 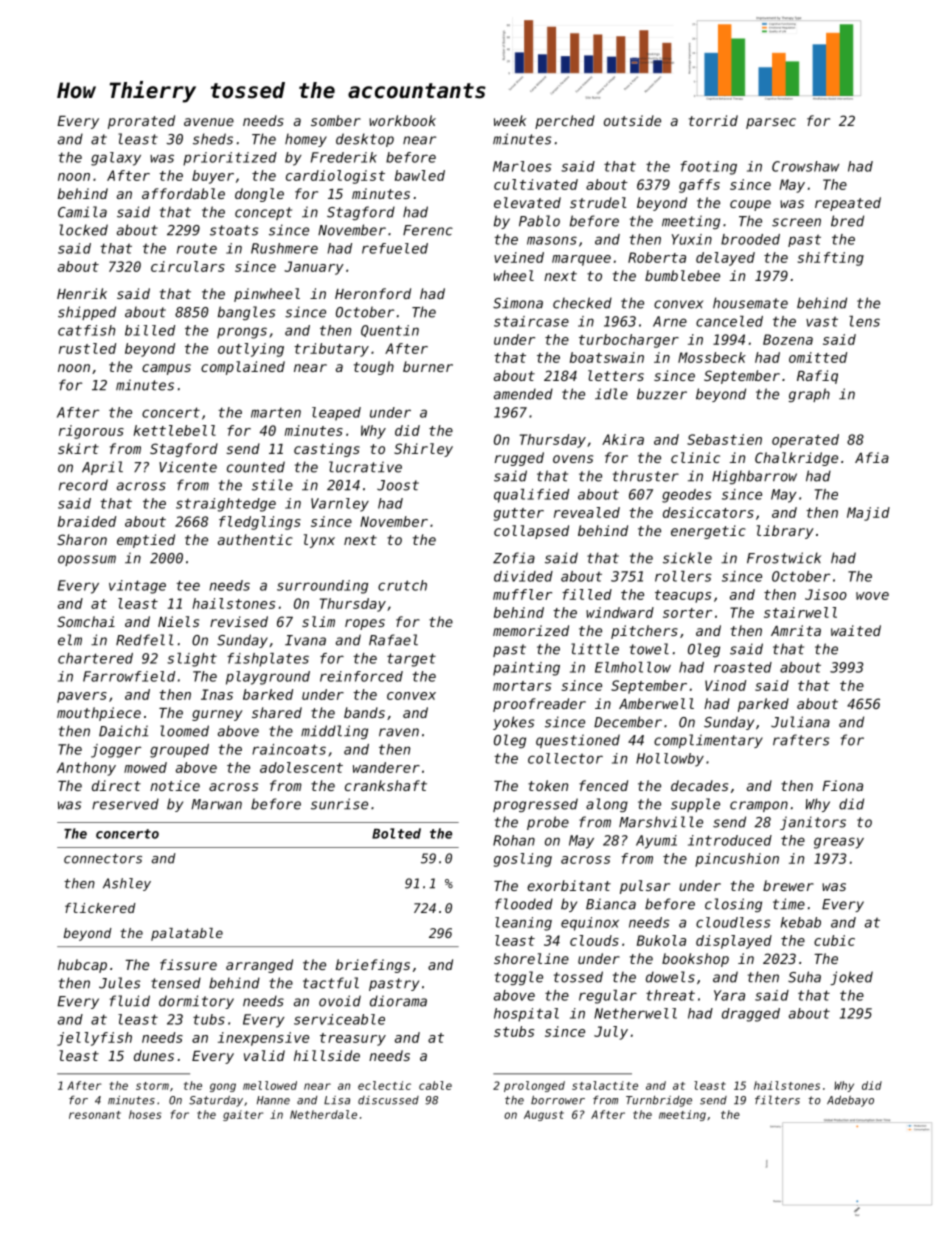 What do you see at coordinates (771, 123) in the document?
I see `parsec` at bounding box center [771, 123].
